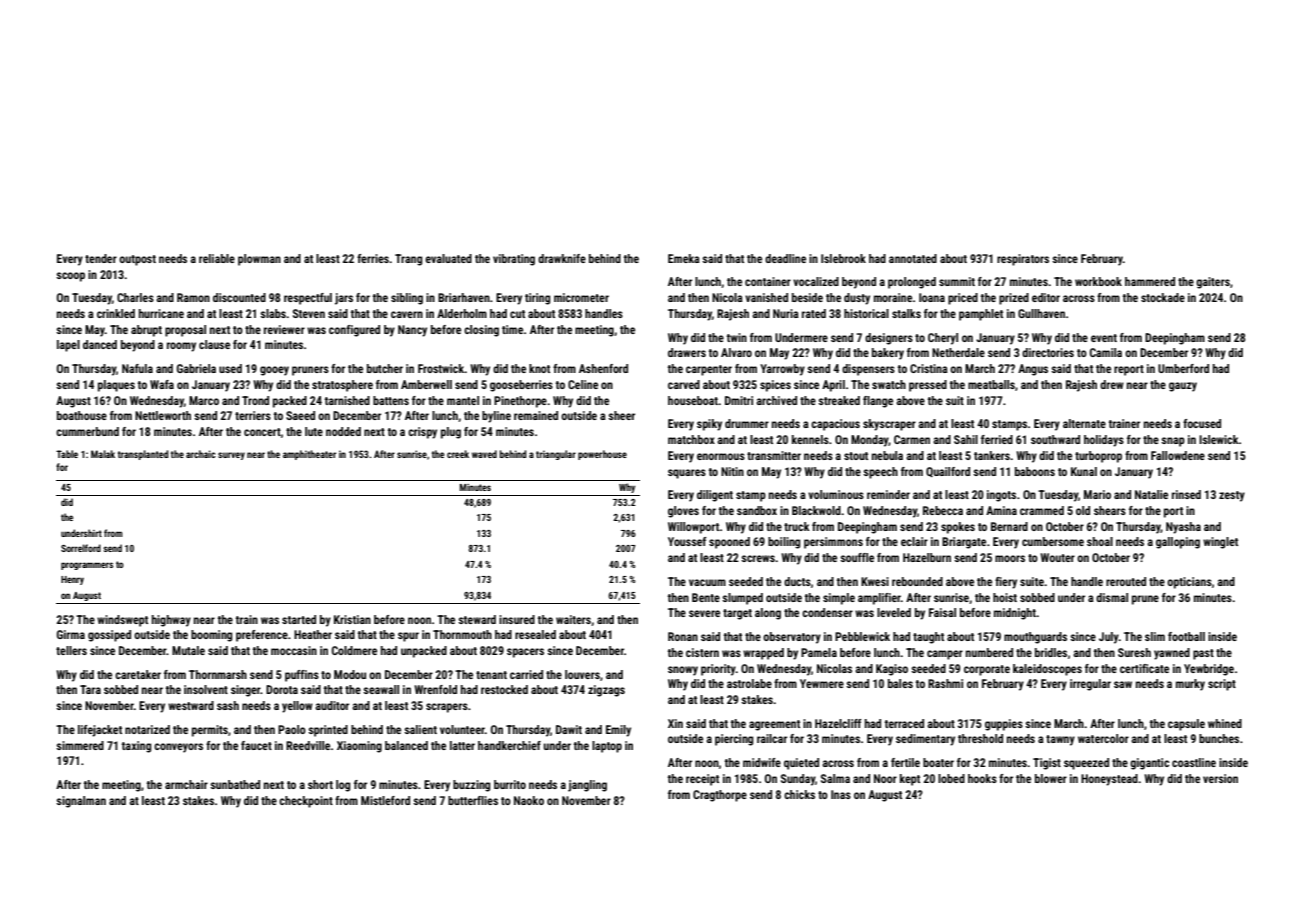  Describe the element at coordinates (484, 454) in the screenshot. I see `waved` at that location.
